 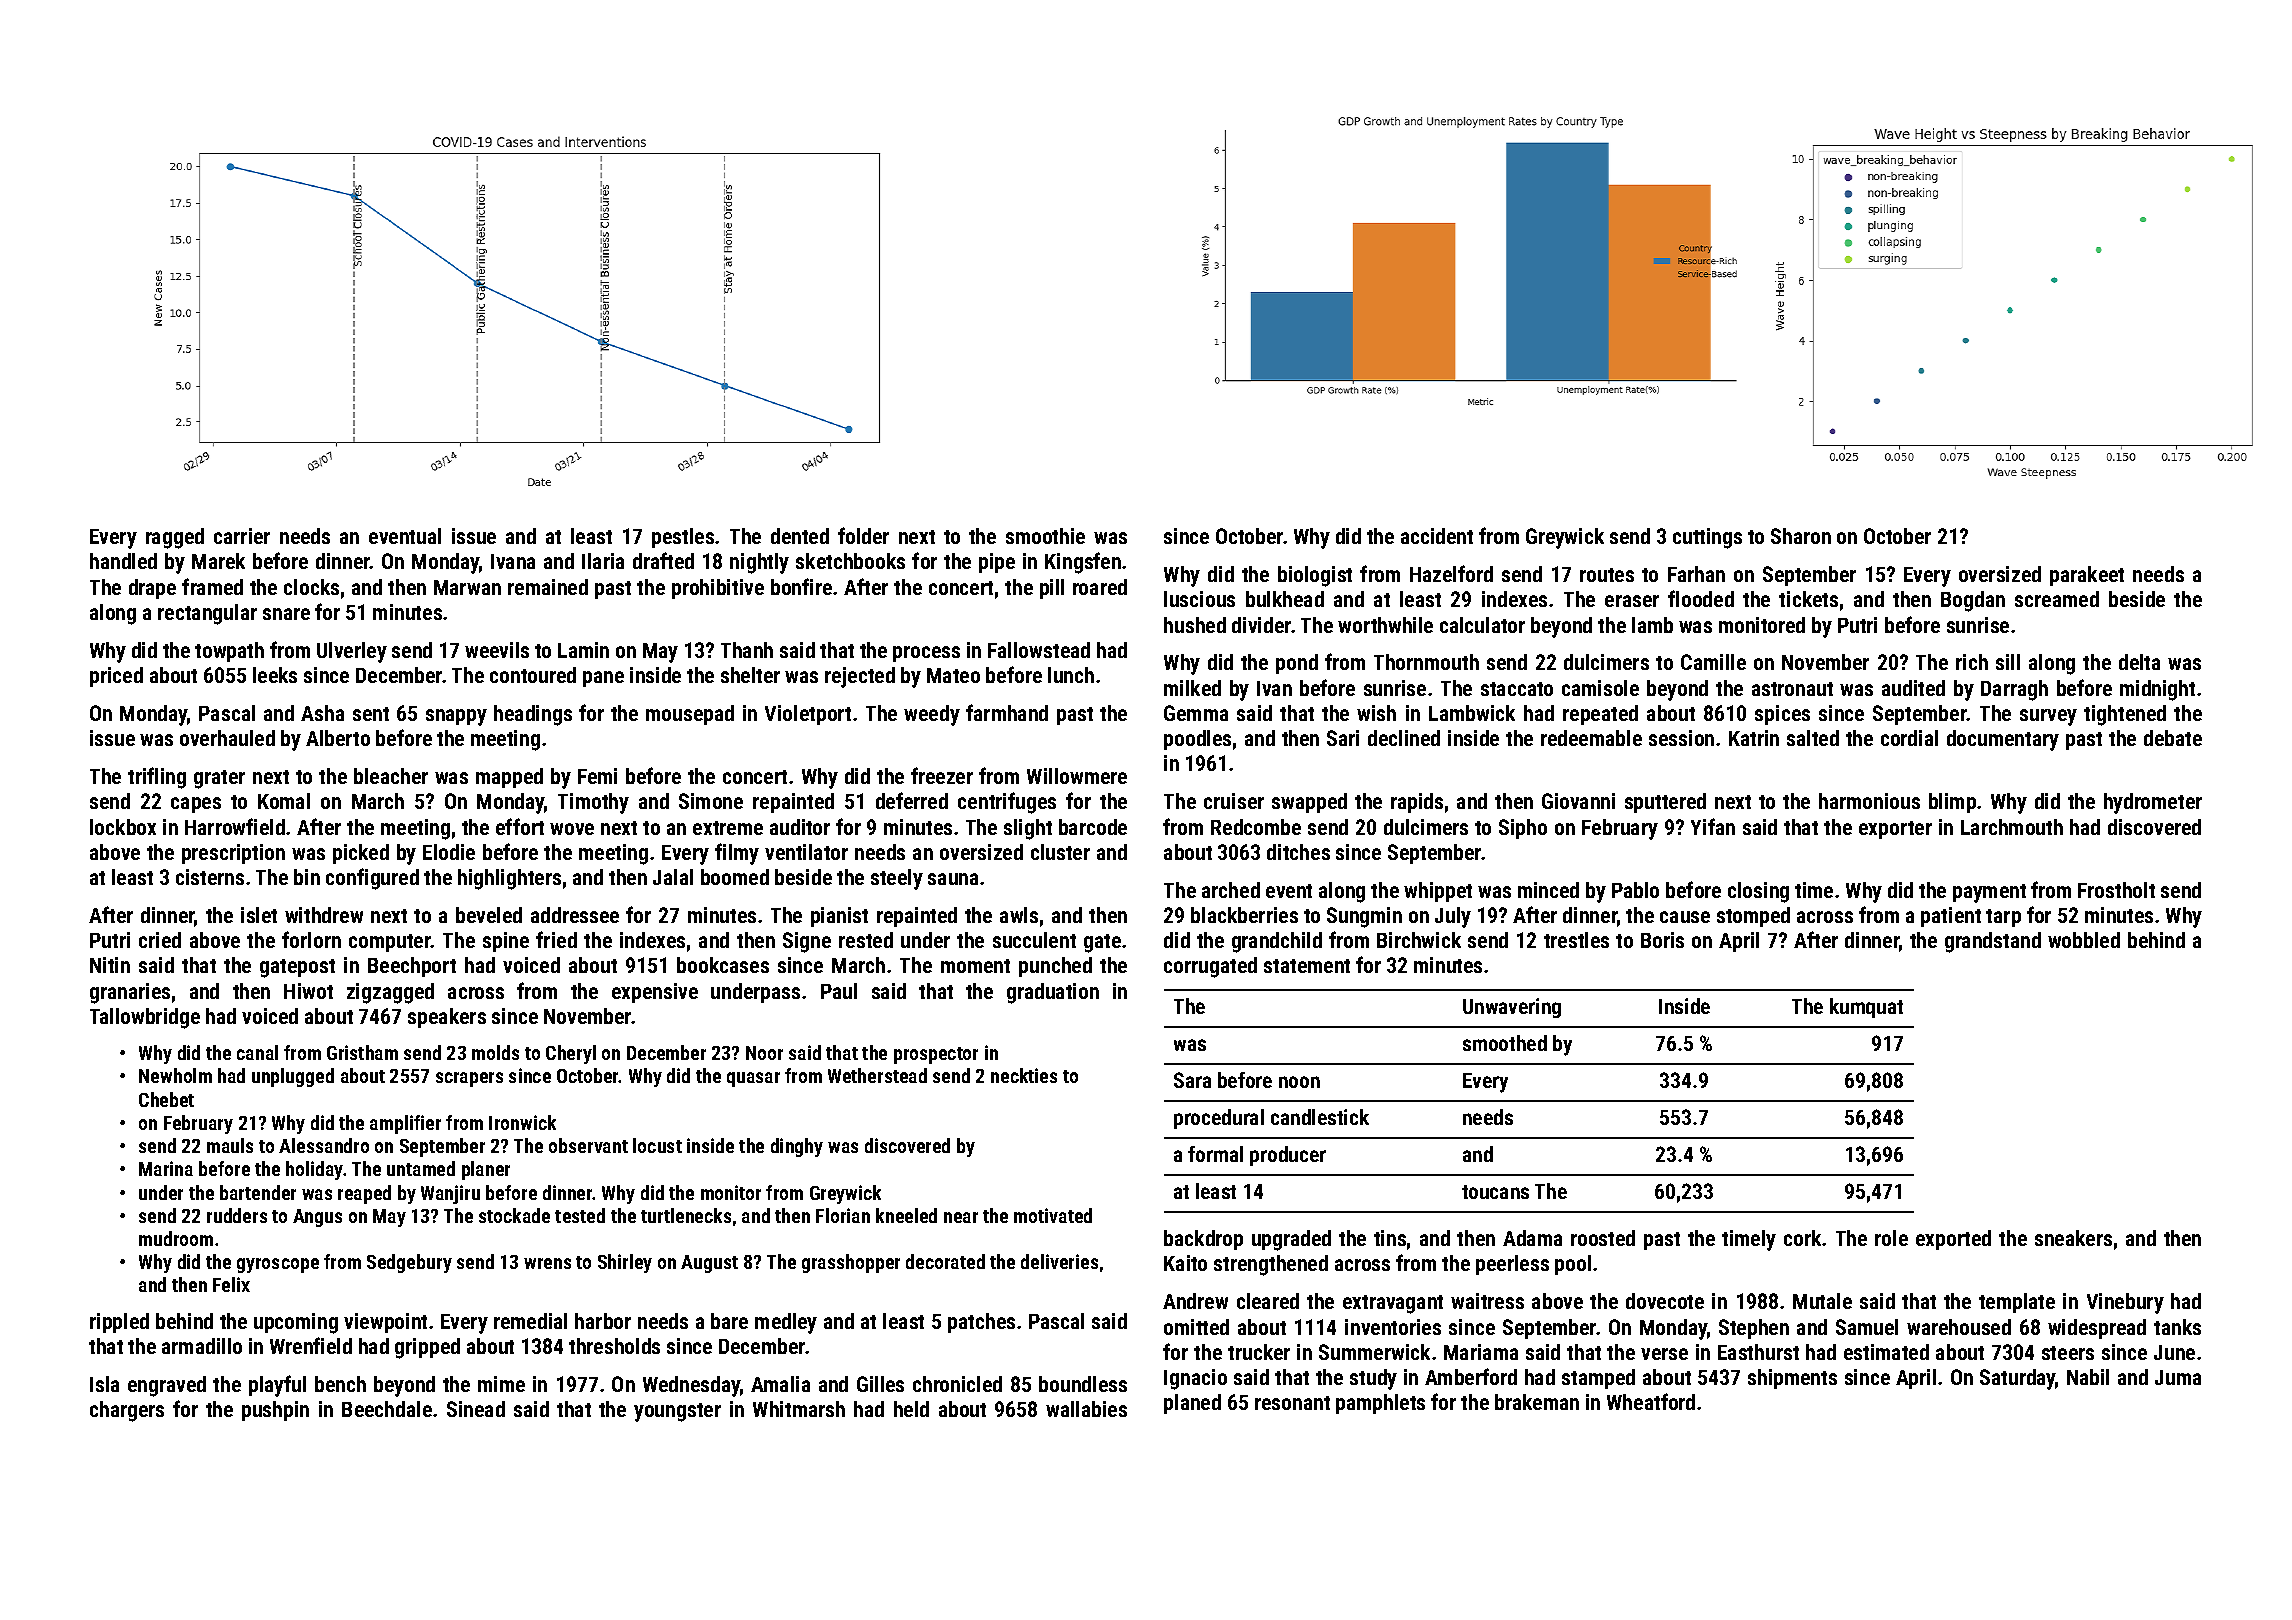 What do you see at coordinates (277, 1386) in the image?
I see `playful` at bounding box center [277, 1386].
